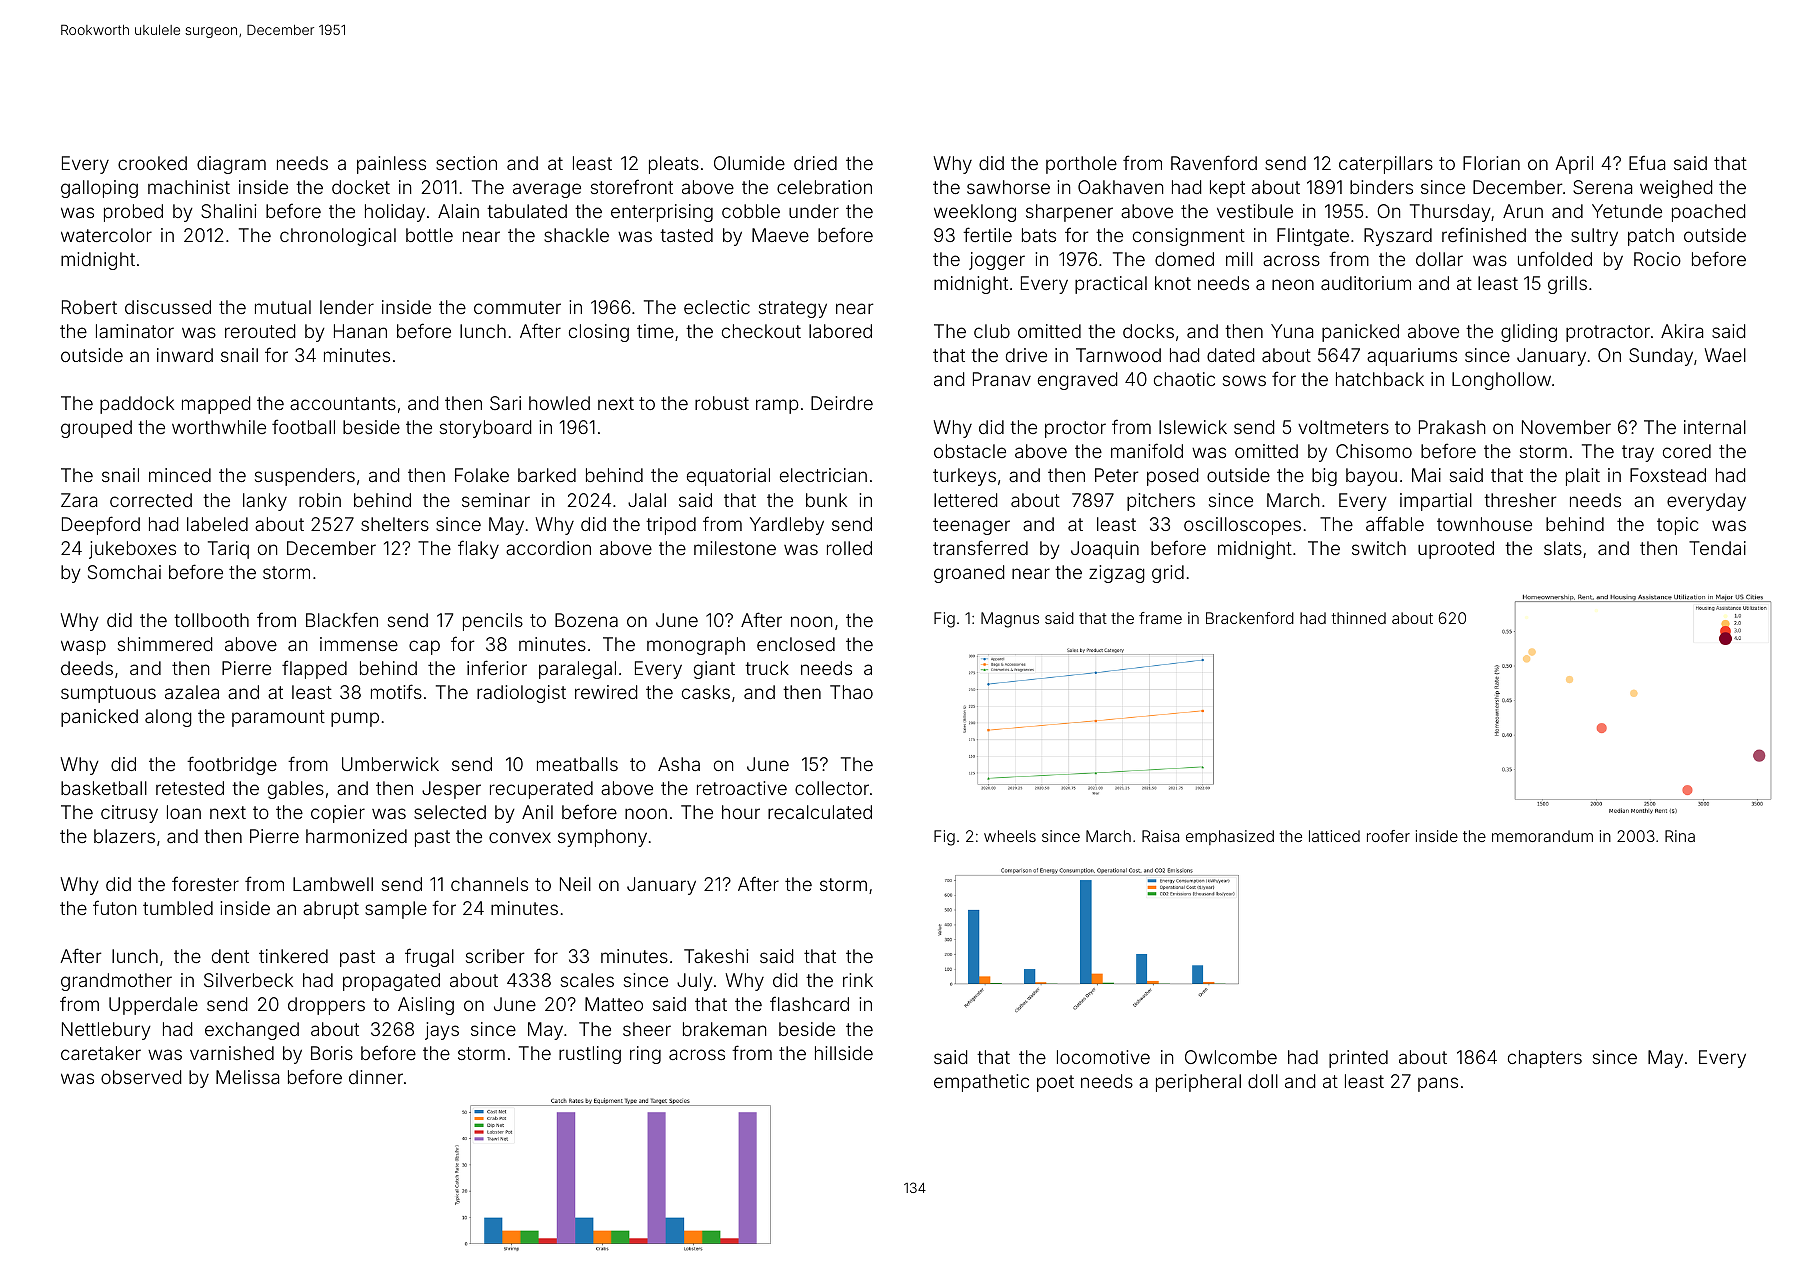  I want to click on thinned, so click(1358, 618).
